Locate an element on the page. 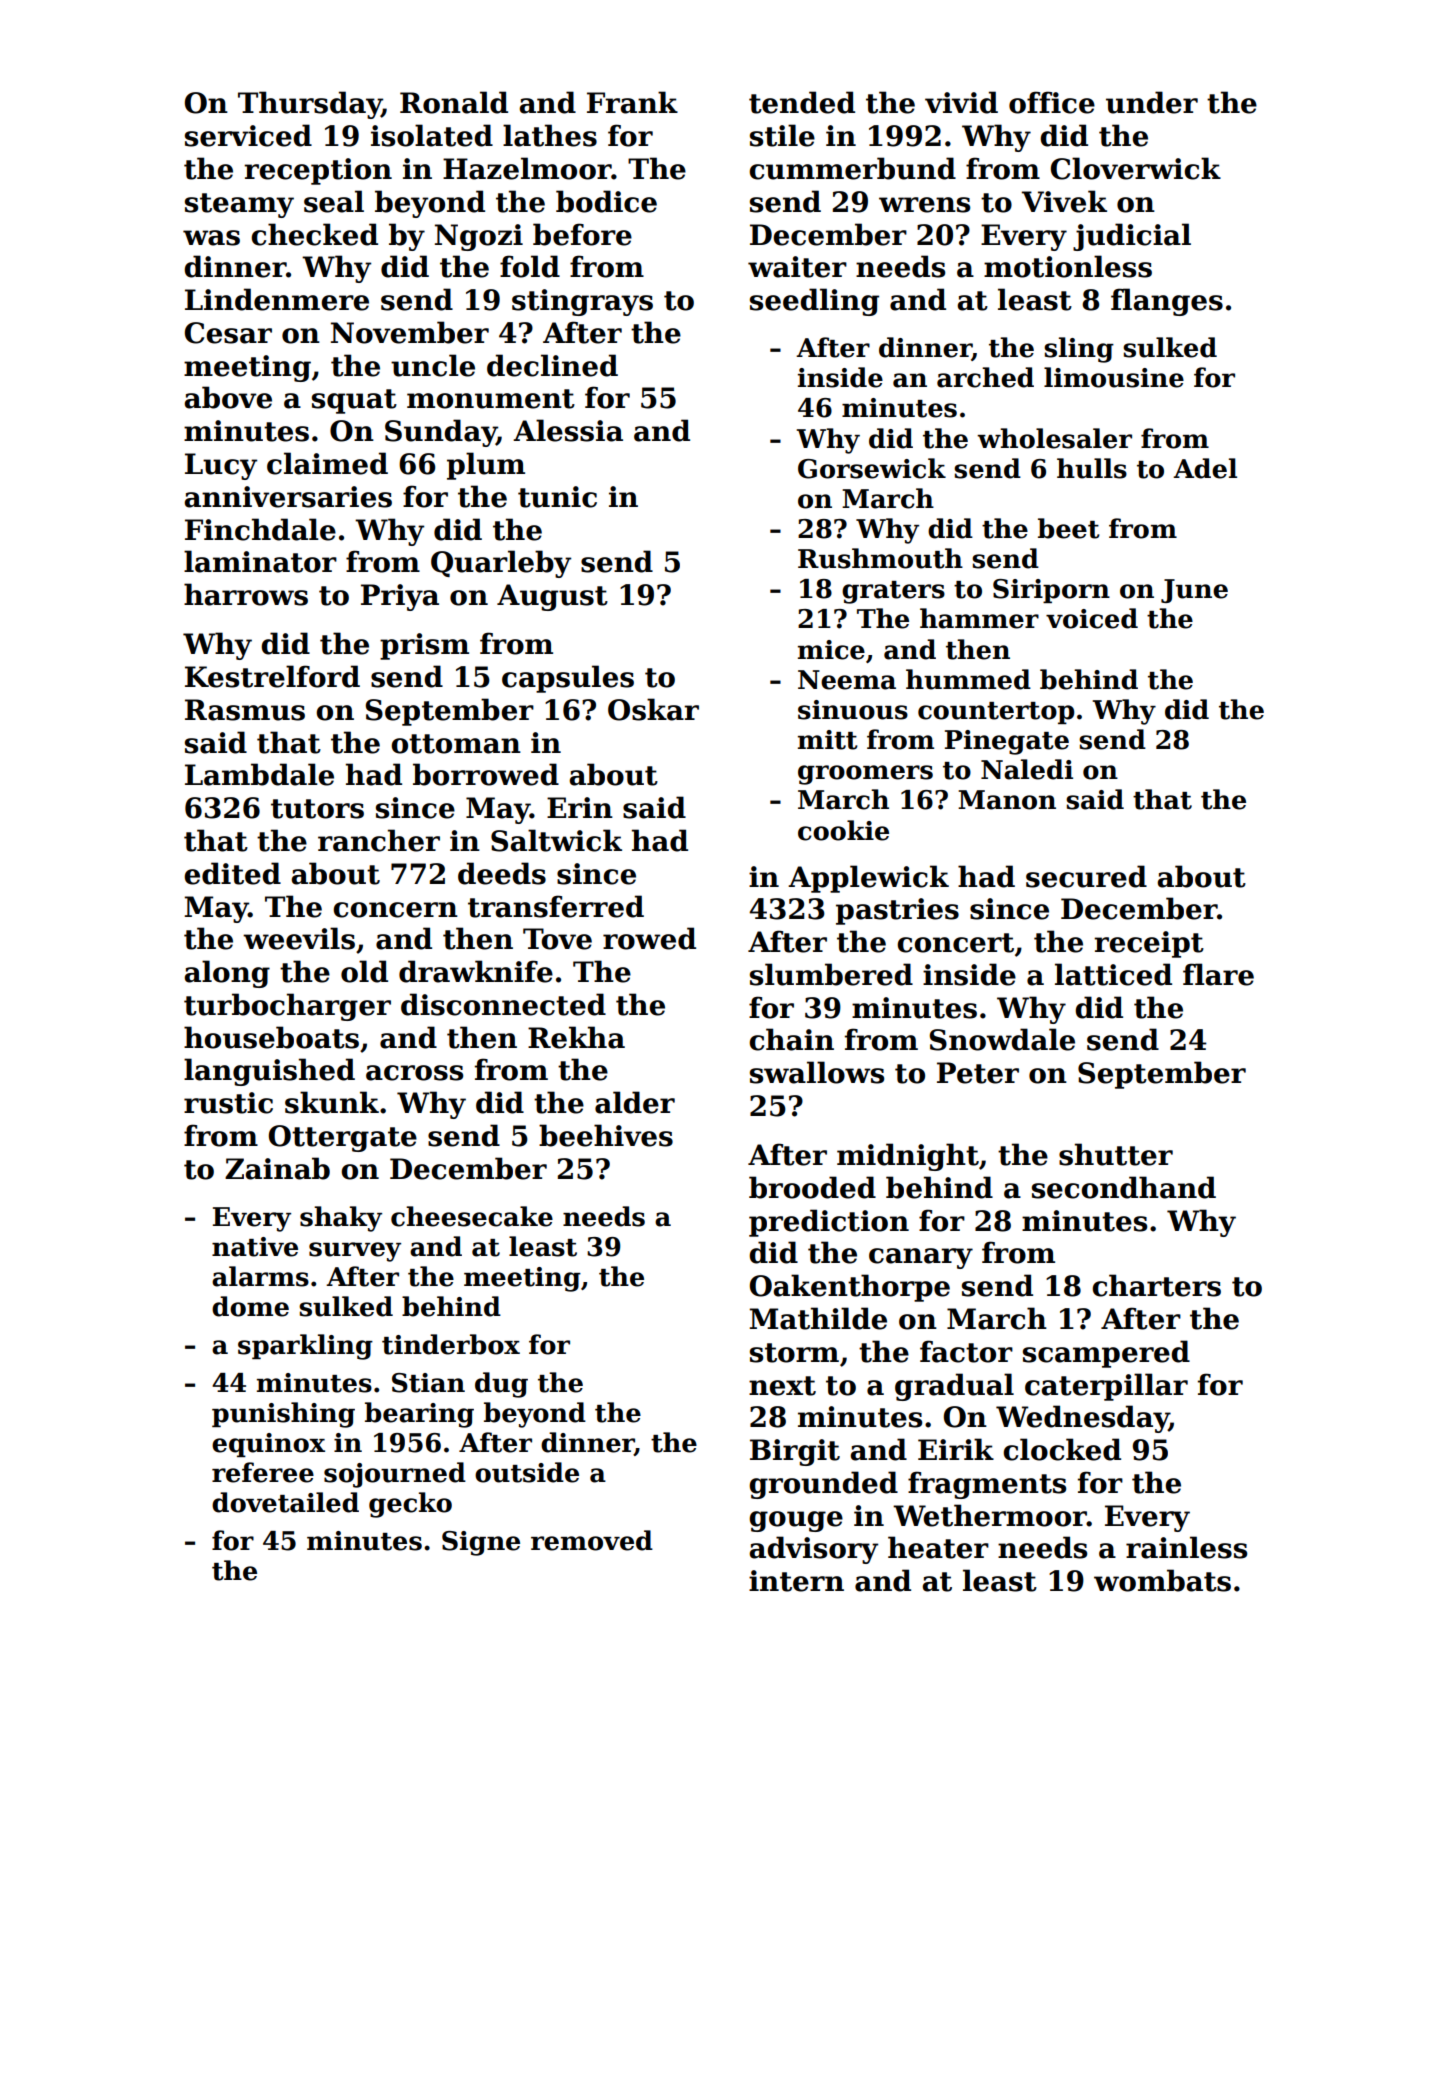  June is located at coordinates (1194, 591).
